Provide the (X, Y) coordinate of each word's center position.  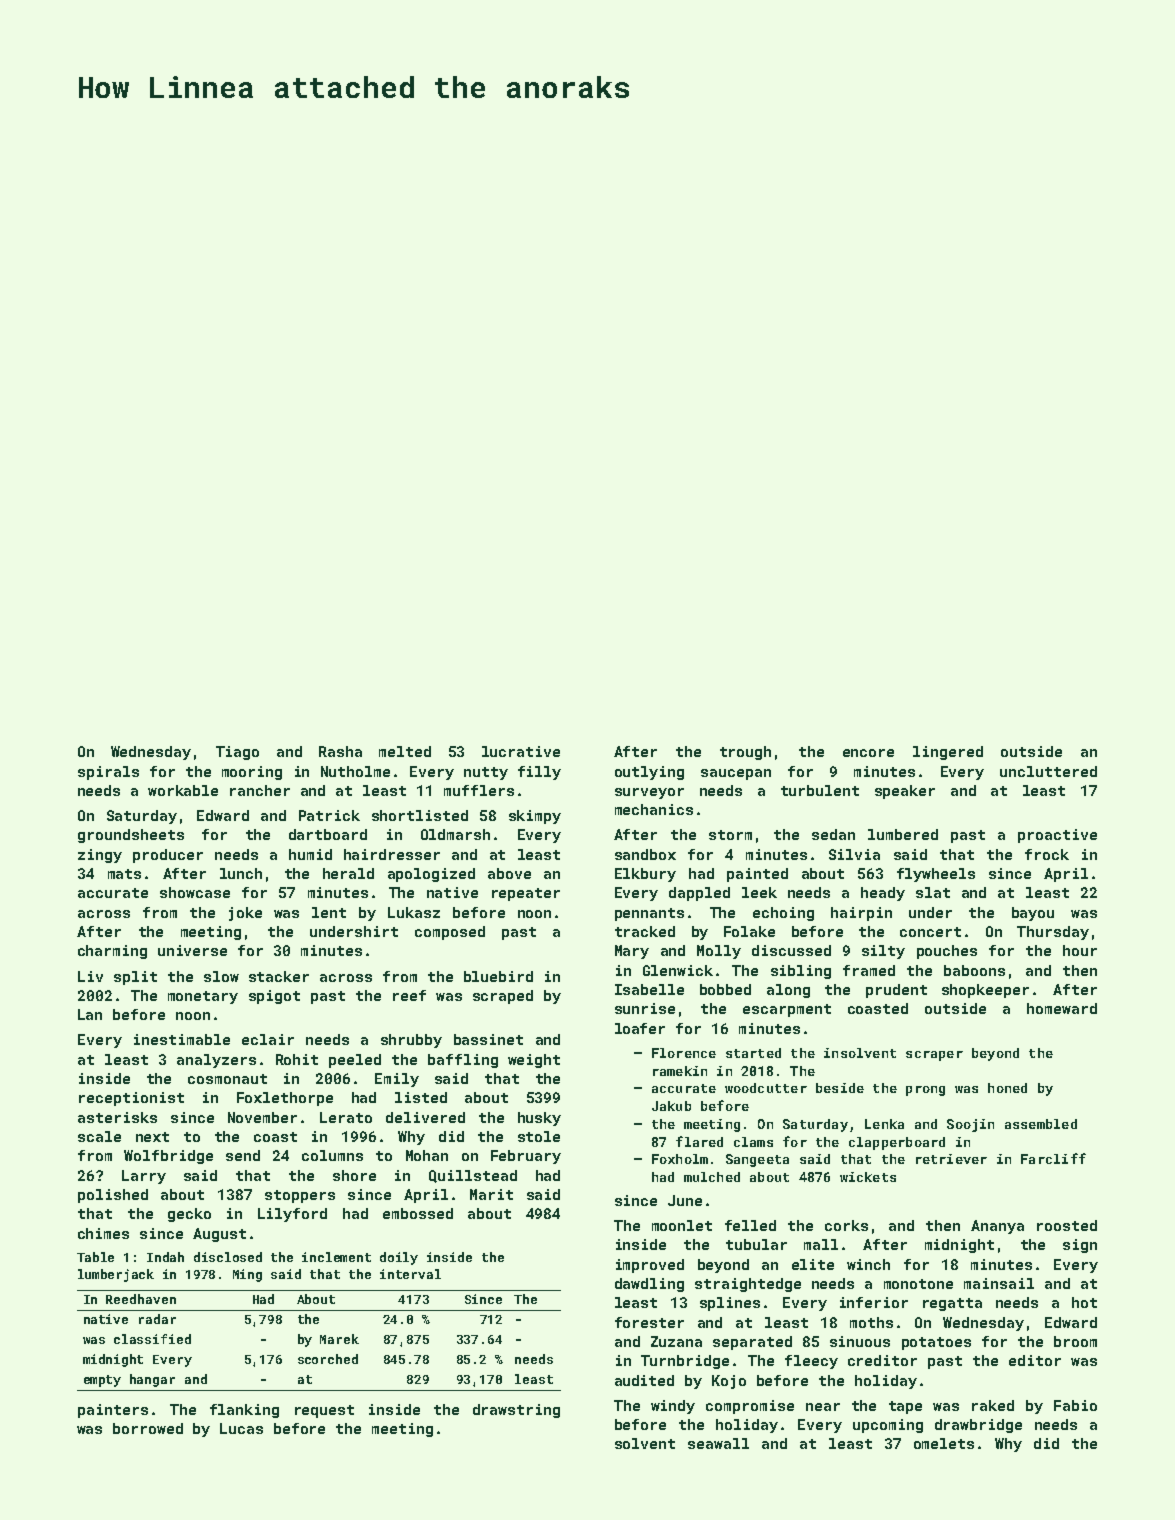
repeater (526, 894)
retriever (951, 1159)
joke (245, 914)
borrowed (148, 1428)
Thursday (1053, 933)
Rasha (340, 751)
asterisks (117, 1117)
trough (745, 753)
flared (699, 1141)
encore (868, 753)
